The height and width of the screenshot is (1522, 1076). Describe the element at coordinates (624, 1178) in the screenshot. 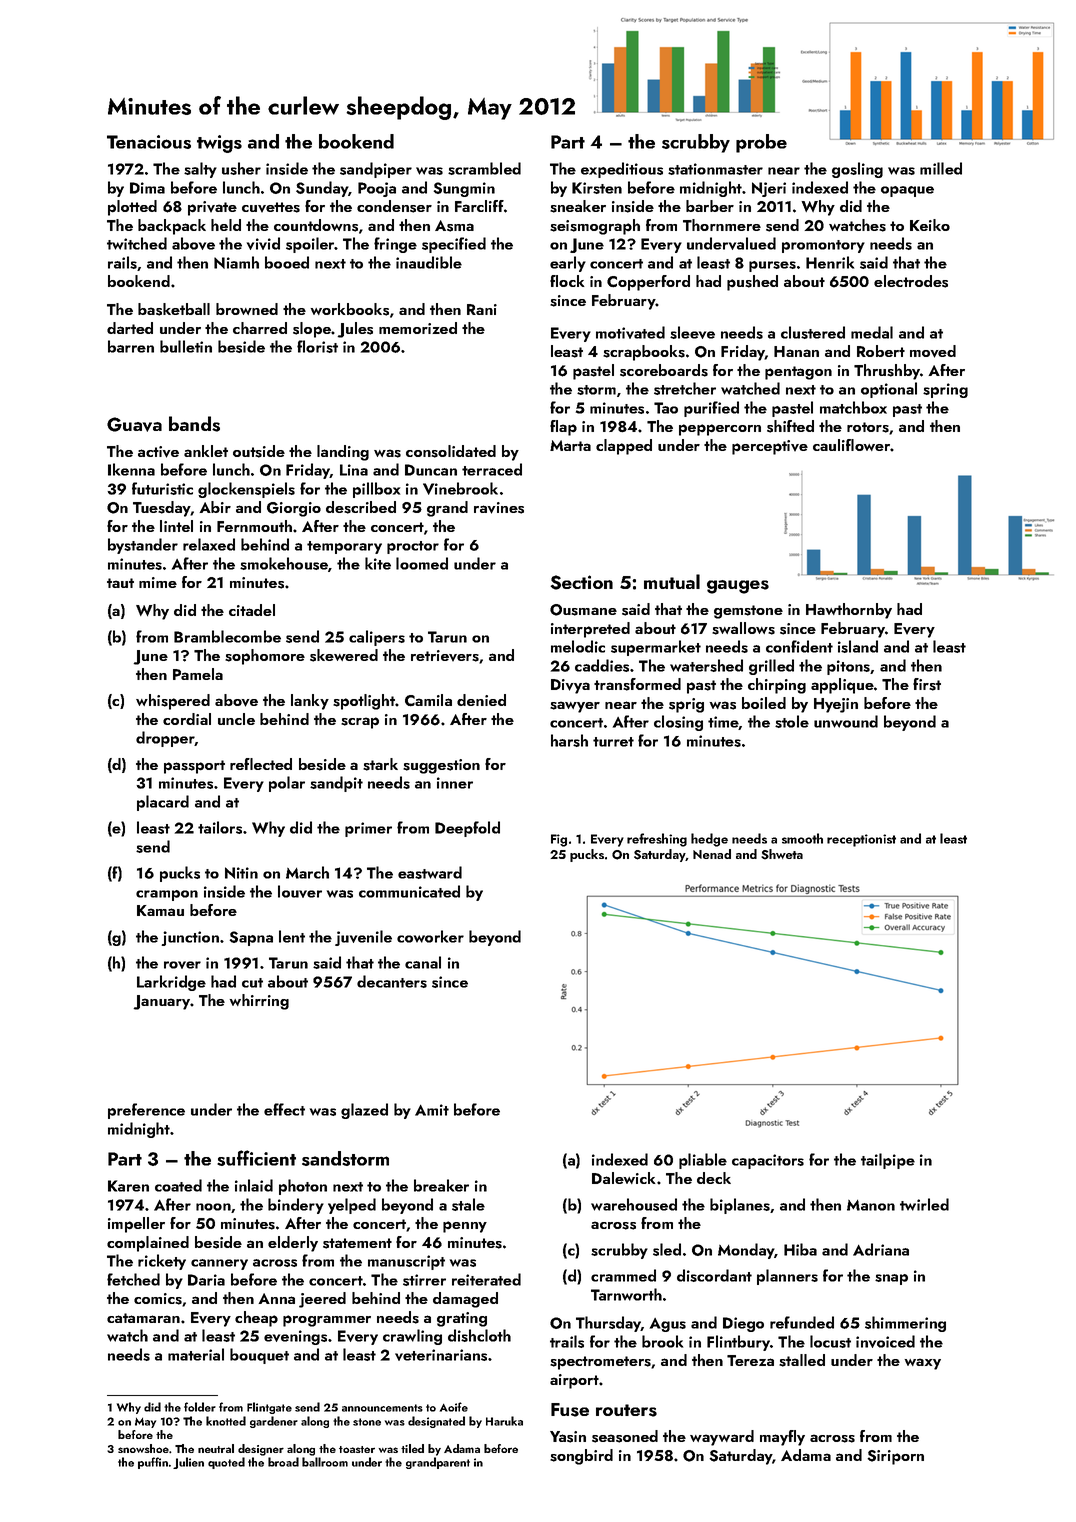

I see `Dalewick` at that location.
